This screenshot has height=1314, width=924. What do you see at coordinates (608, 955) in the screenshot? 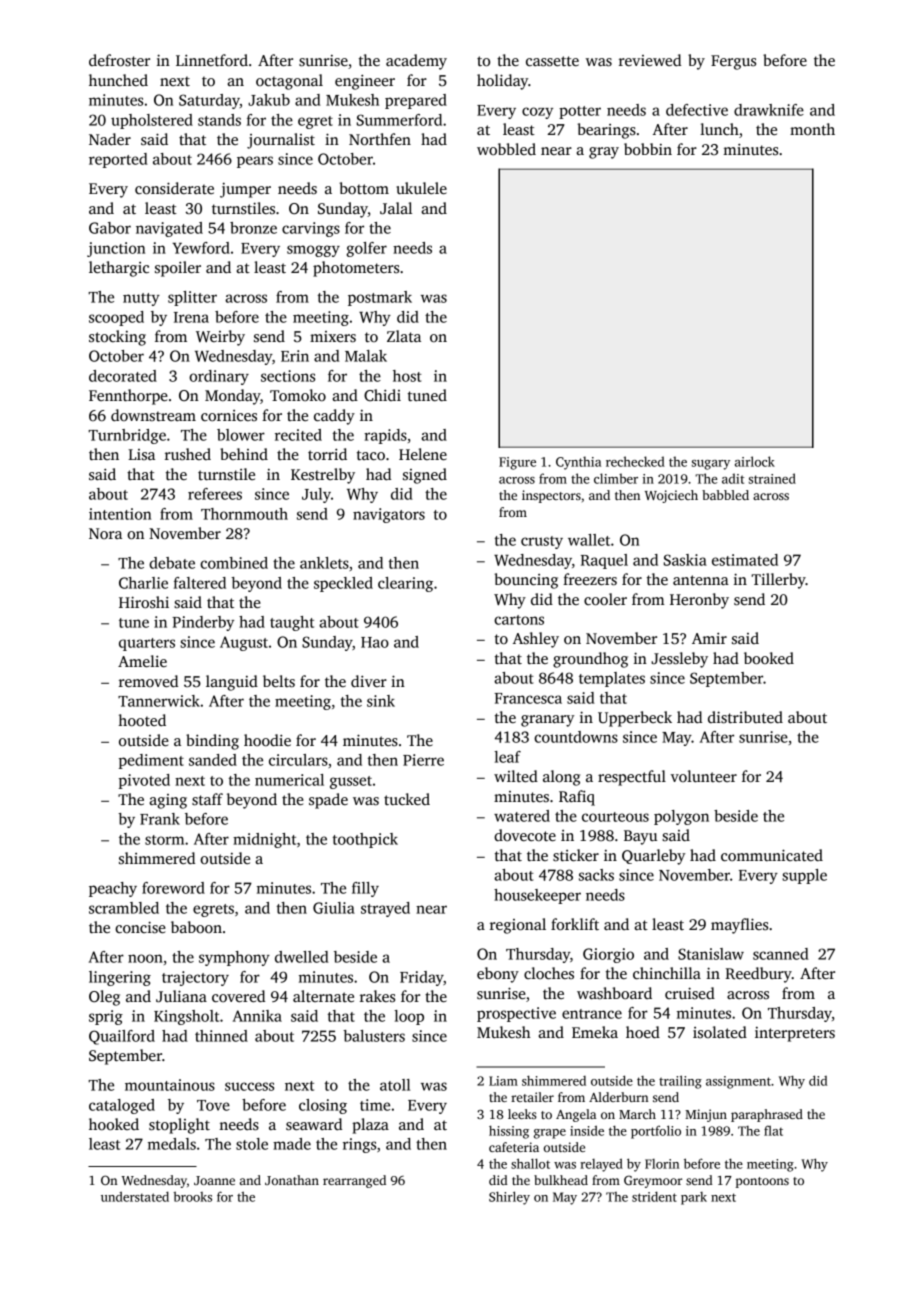
I see `Giorgio` at bounding box center [608, 955].
